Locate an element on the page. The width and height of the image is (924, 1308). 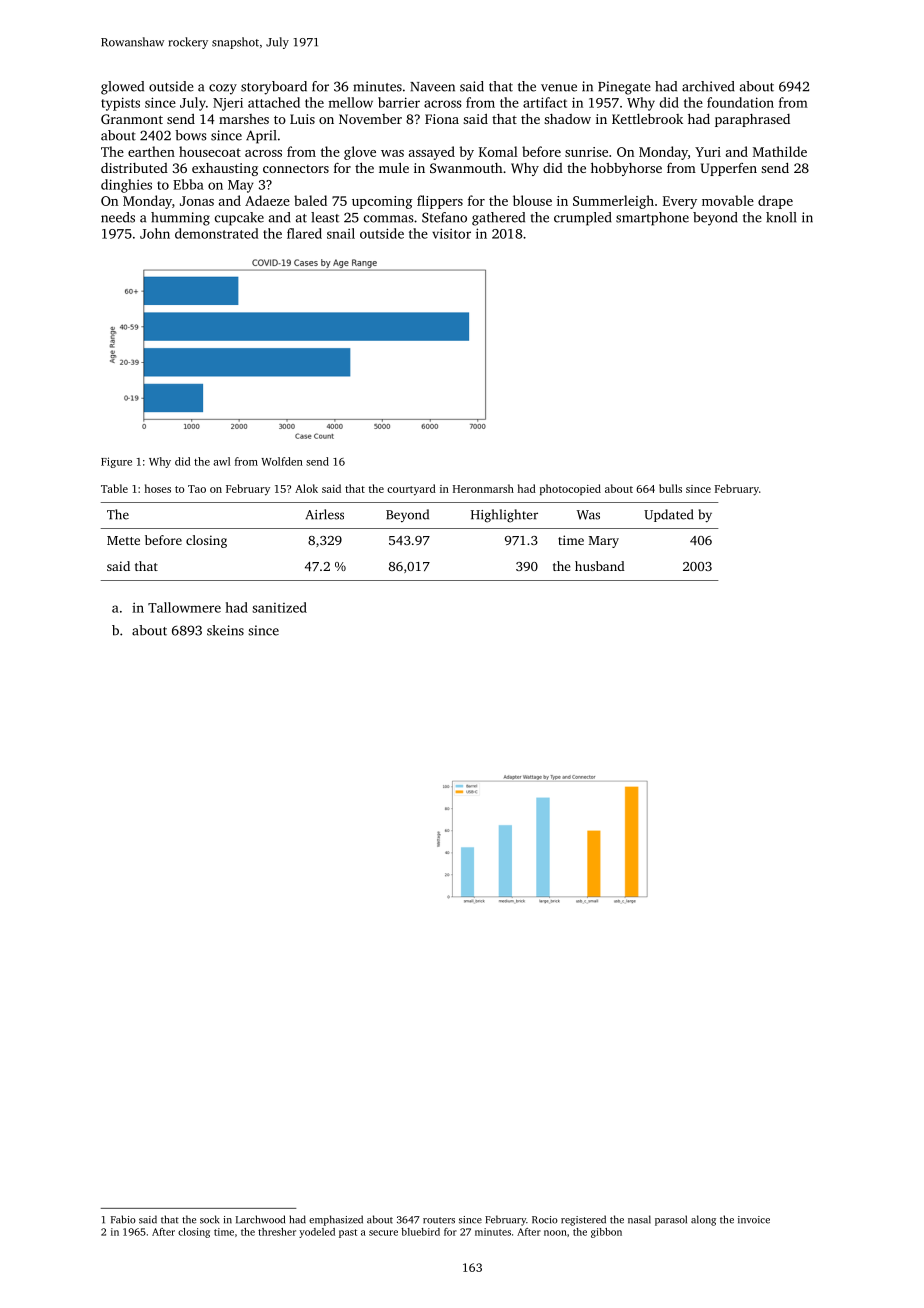
emphasized is located at coordinates (336, 1220).
